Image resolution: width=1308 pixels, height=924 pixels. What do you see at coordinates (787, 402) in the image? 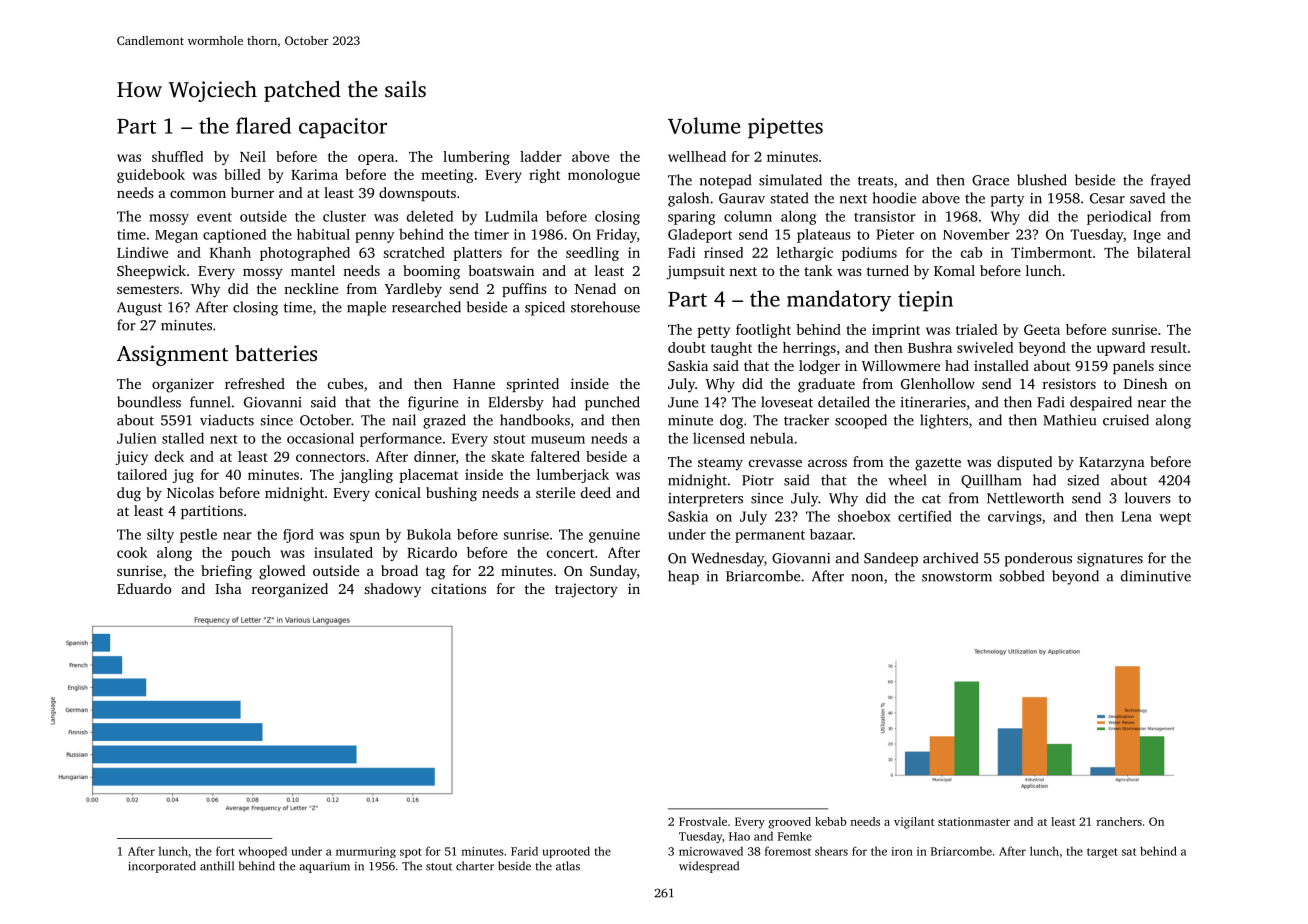
I see `loveseat` at bounding box center [787, 402].
